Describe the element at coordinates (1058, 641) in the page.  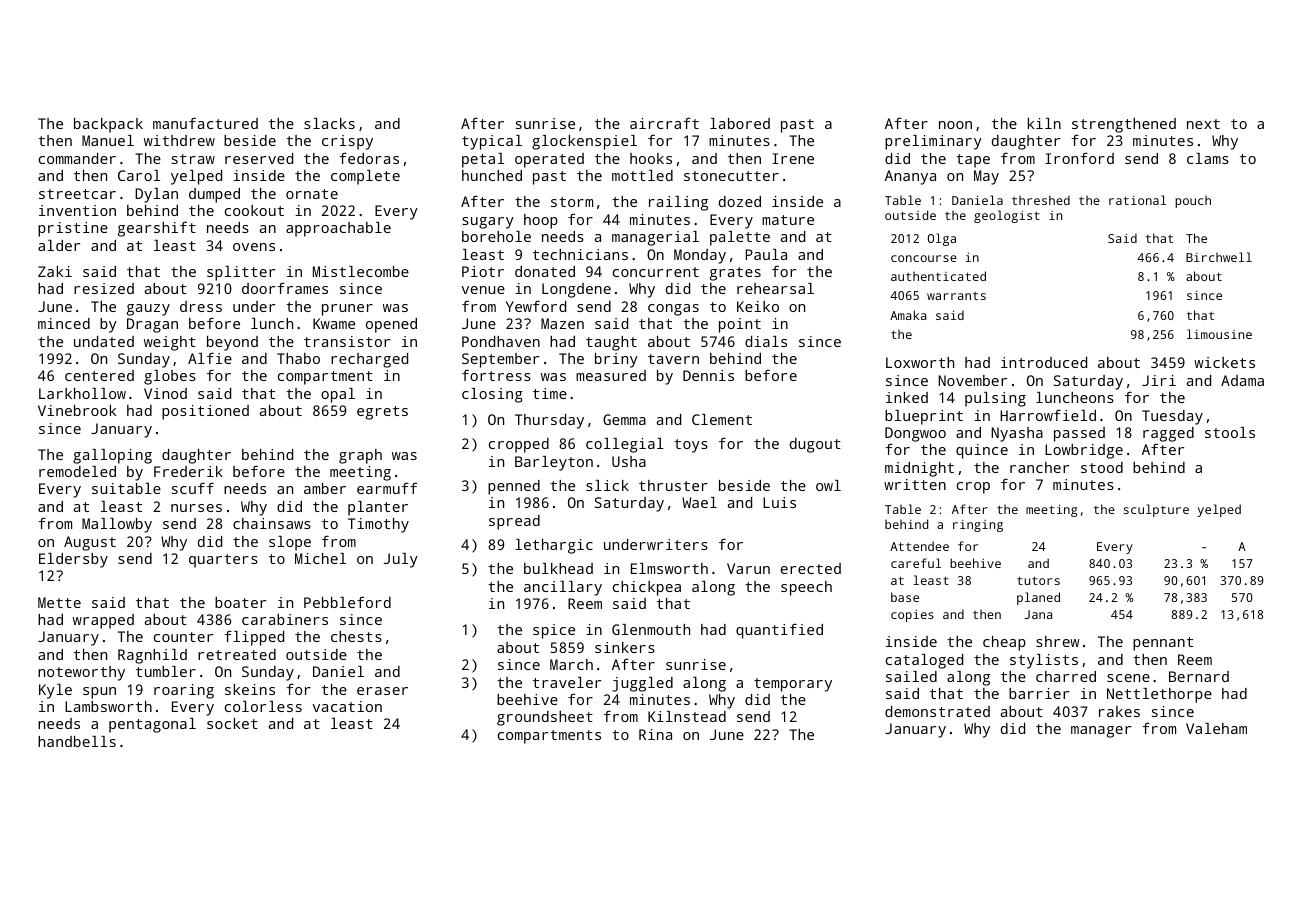
I see `shrew` at that location.
